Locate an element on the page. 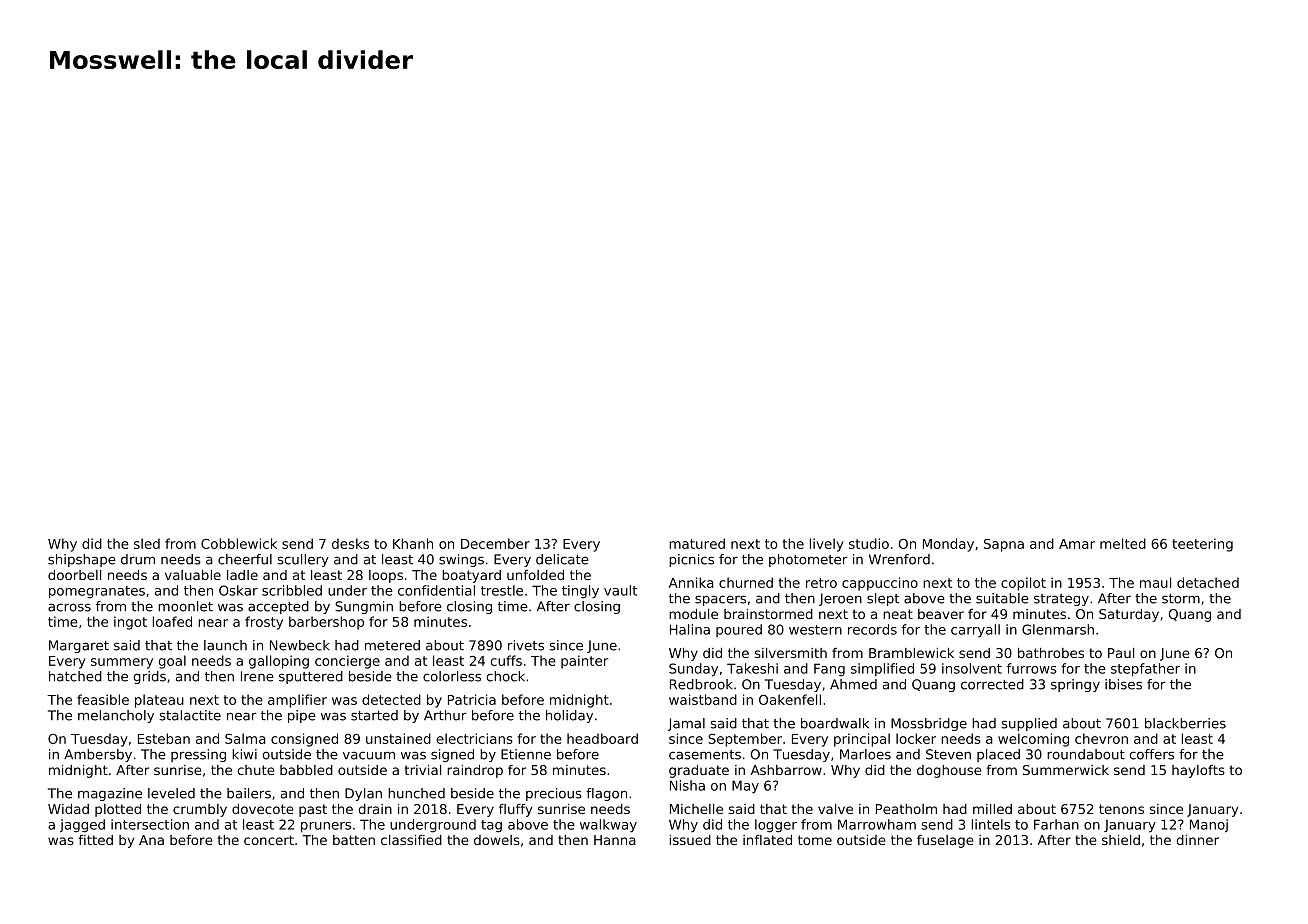 This page has width=1308, height=924. metered is located at coordinates (392, 645).
